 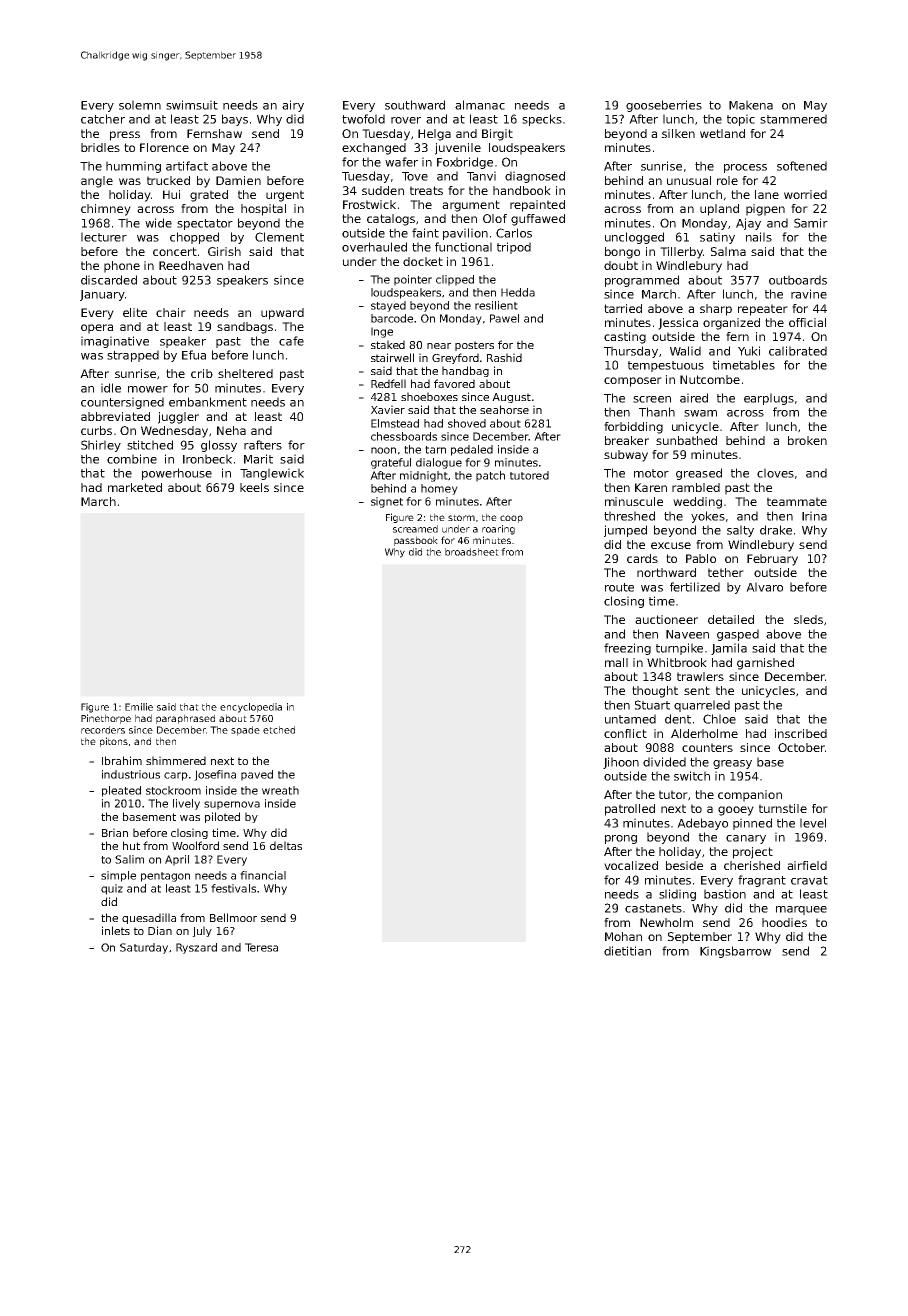 I want to click on etched, so click(x=279, y=730).
